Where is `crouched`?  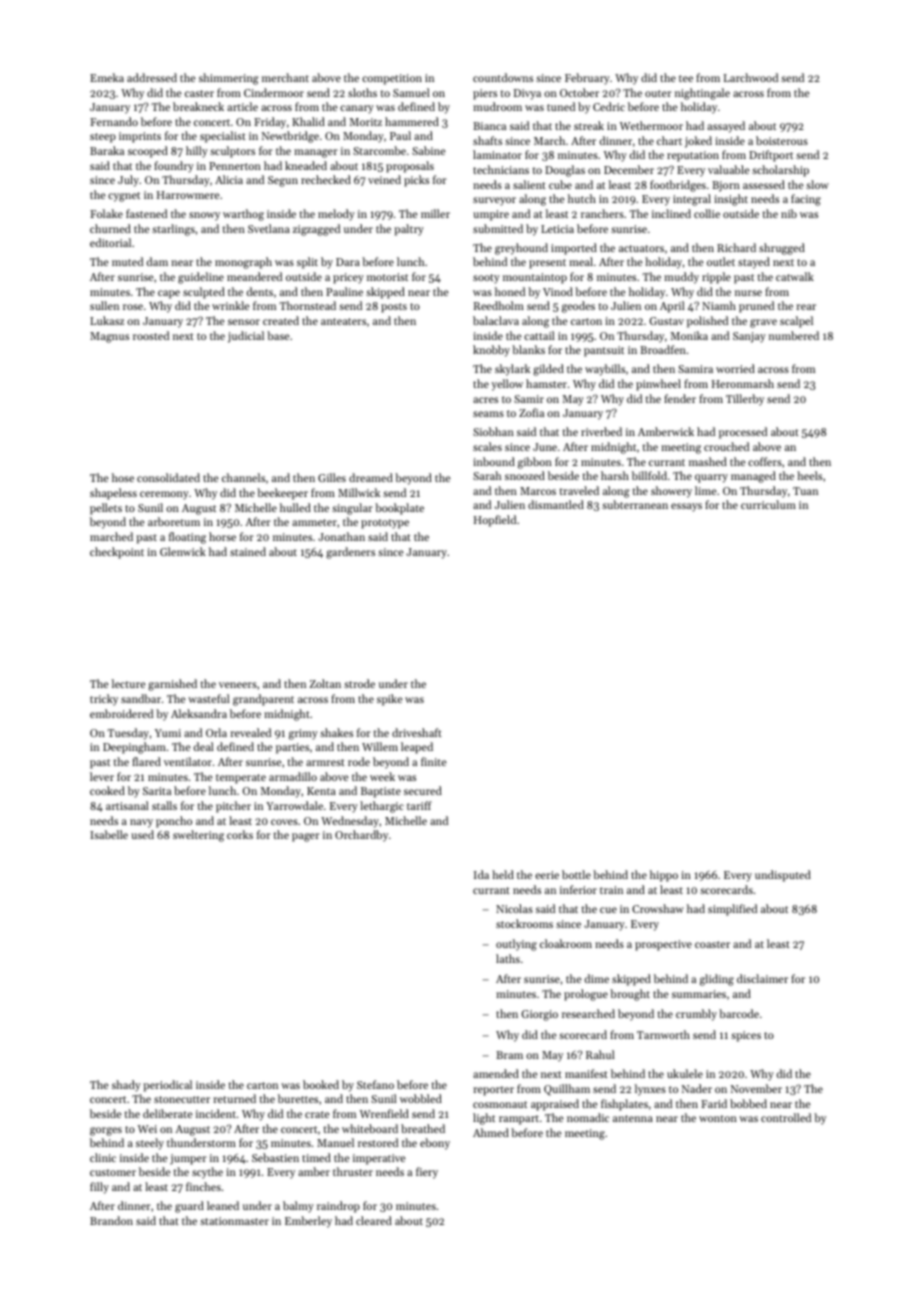
crouched is located at coordinates (726, 446).
